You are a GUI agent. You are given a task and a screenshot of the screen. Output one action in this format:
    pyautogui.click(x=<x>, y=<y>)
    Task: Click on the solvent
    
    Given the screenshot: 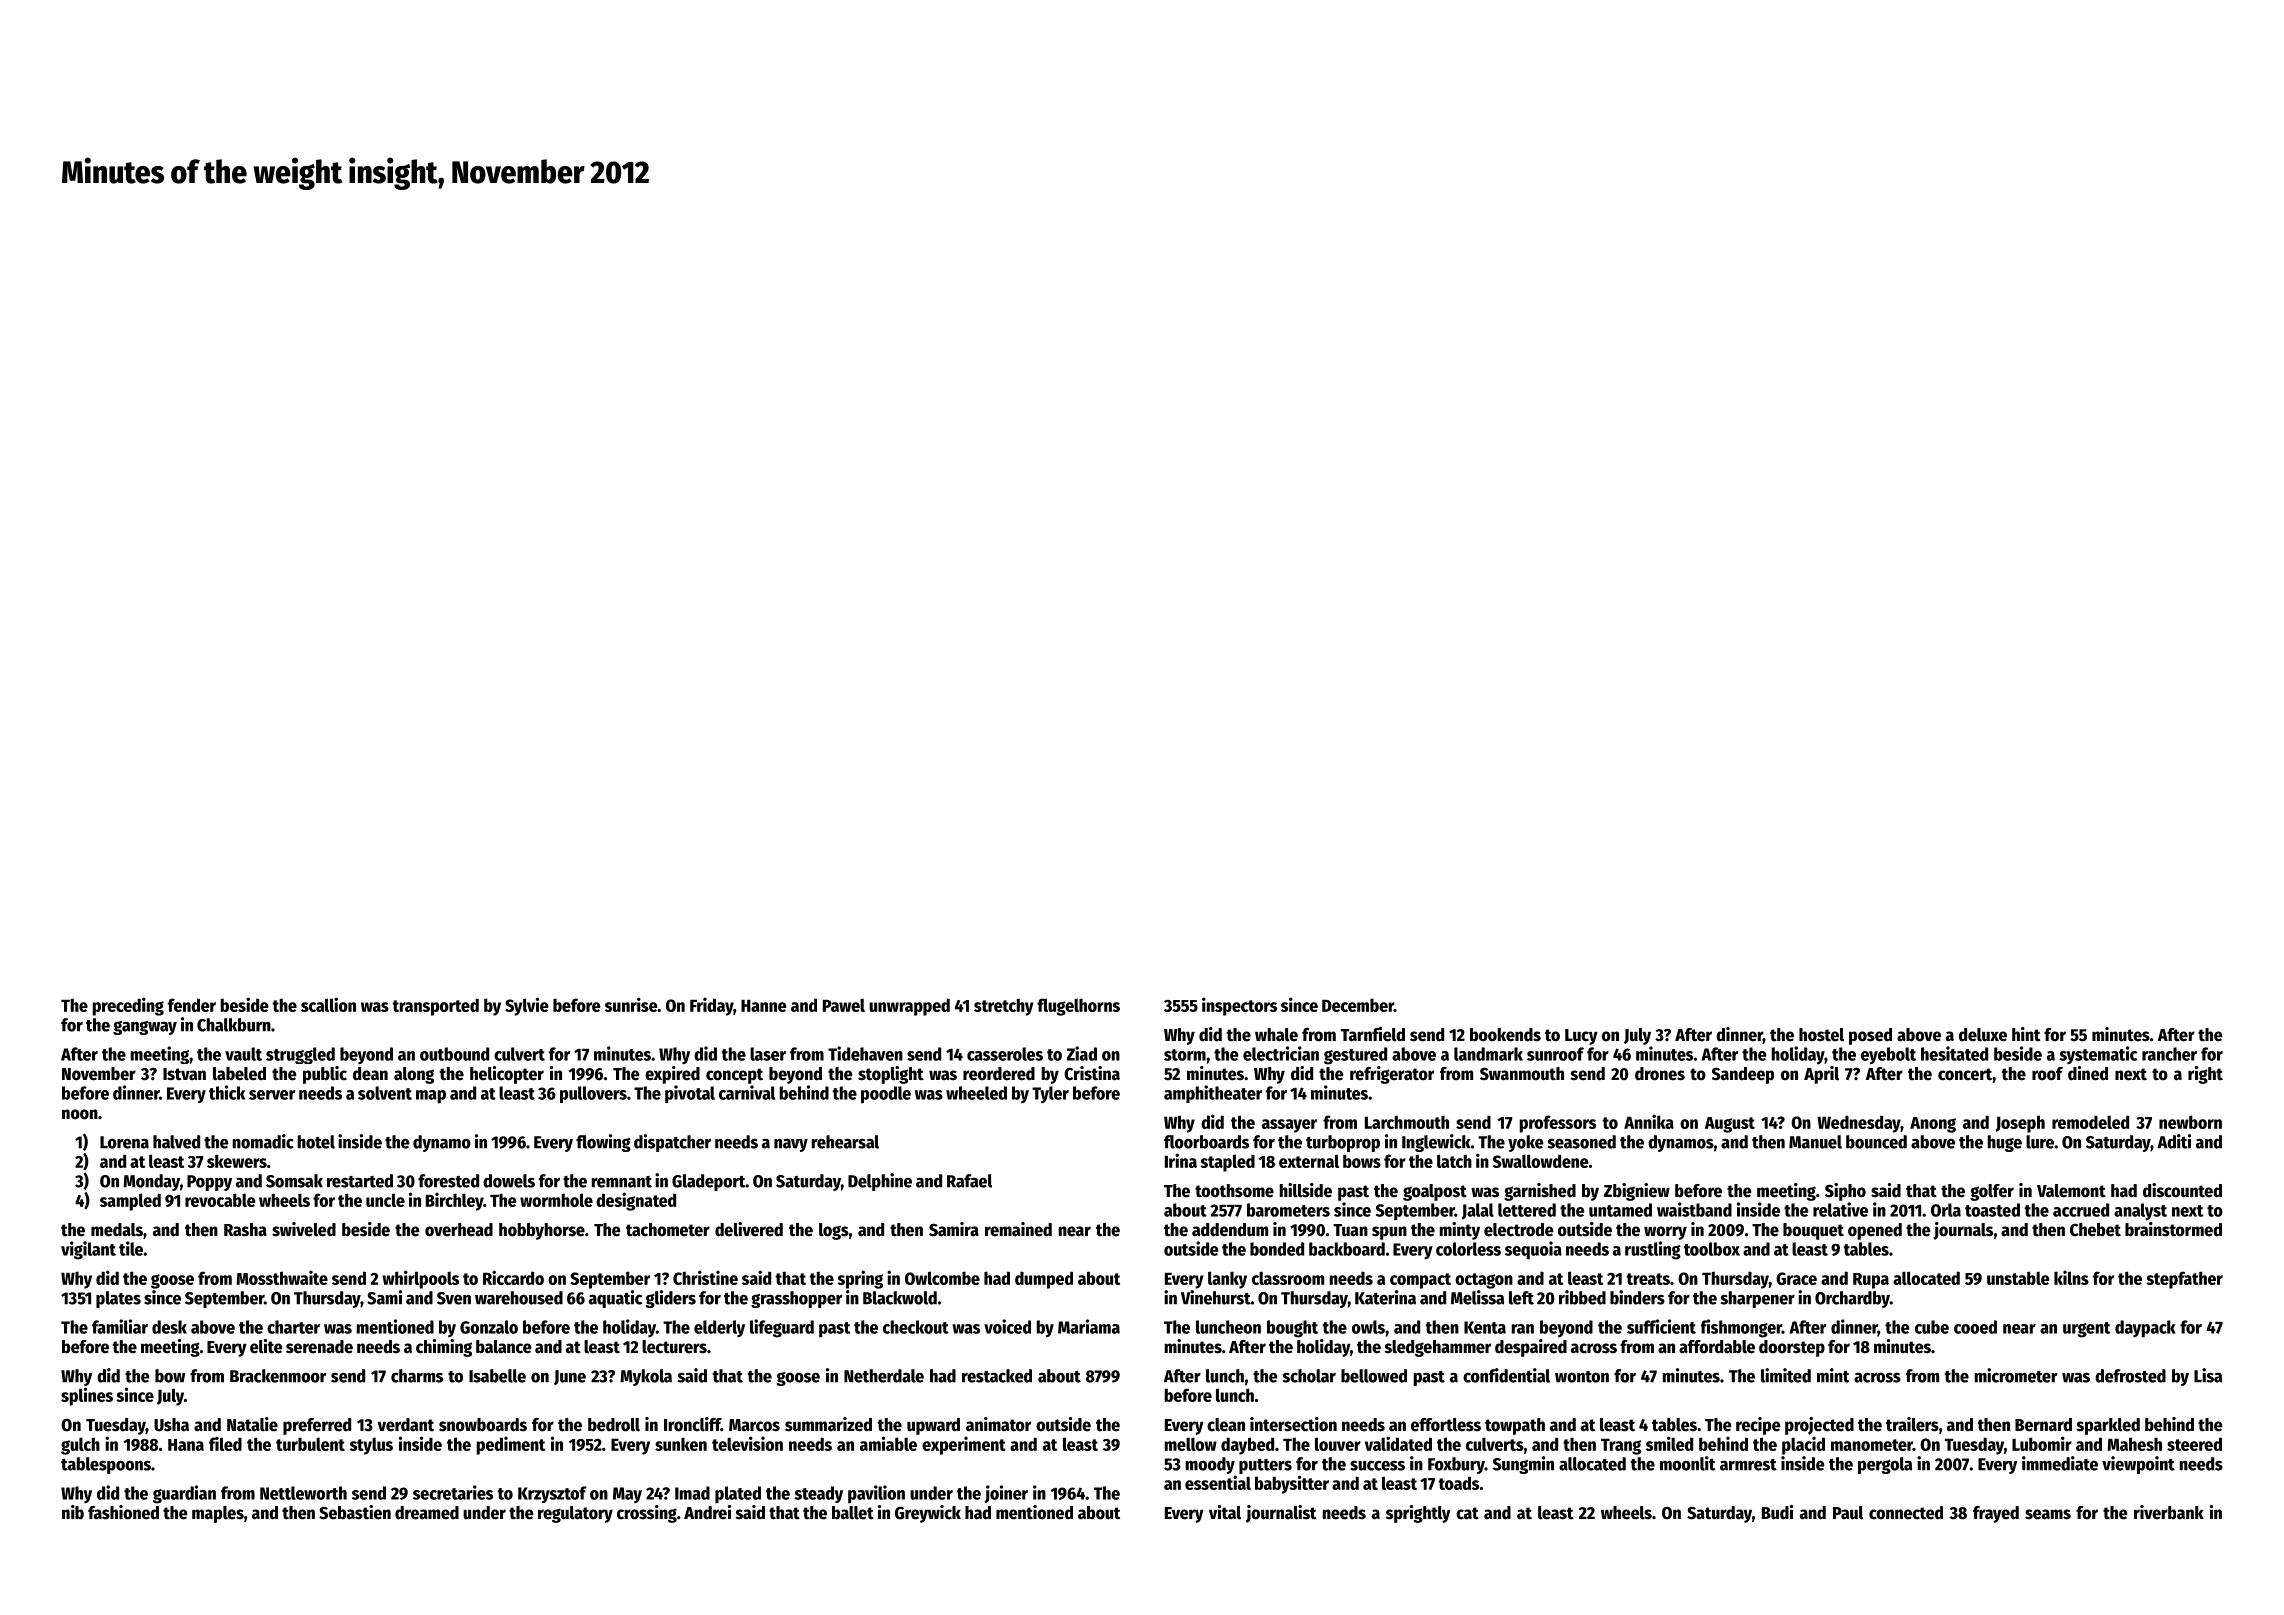 What is the action you would take?
    pyautogui.click(x=385, y=1093)
